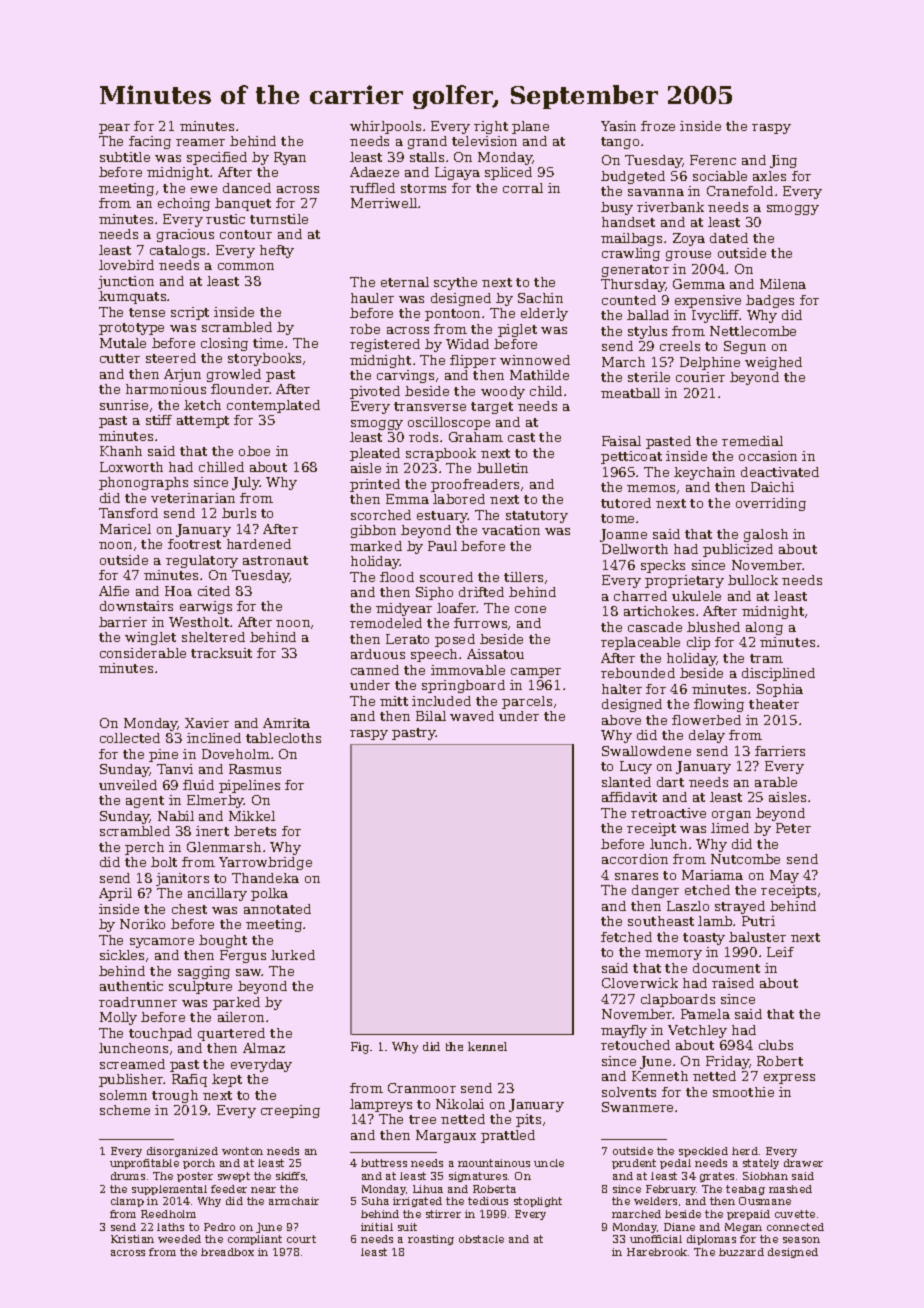 This document has height=1308, width=924. What do you see at coordinates (214, 591) in the document?
I see `cited` at bounding box center [214, 591].
